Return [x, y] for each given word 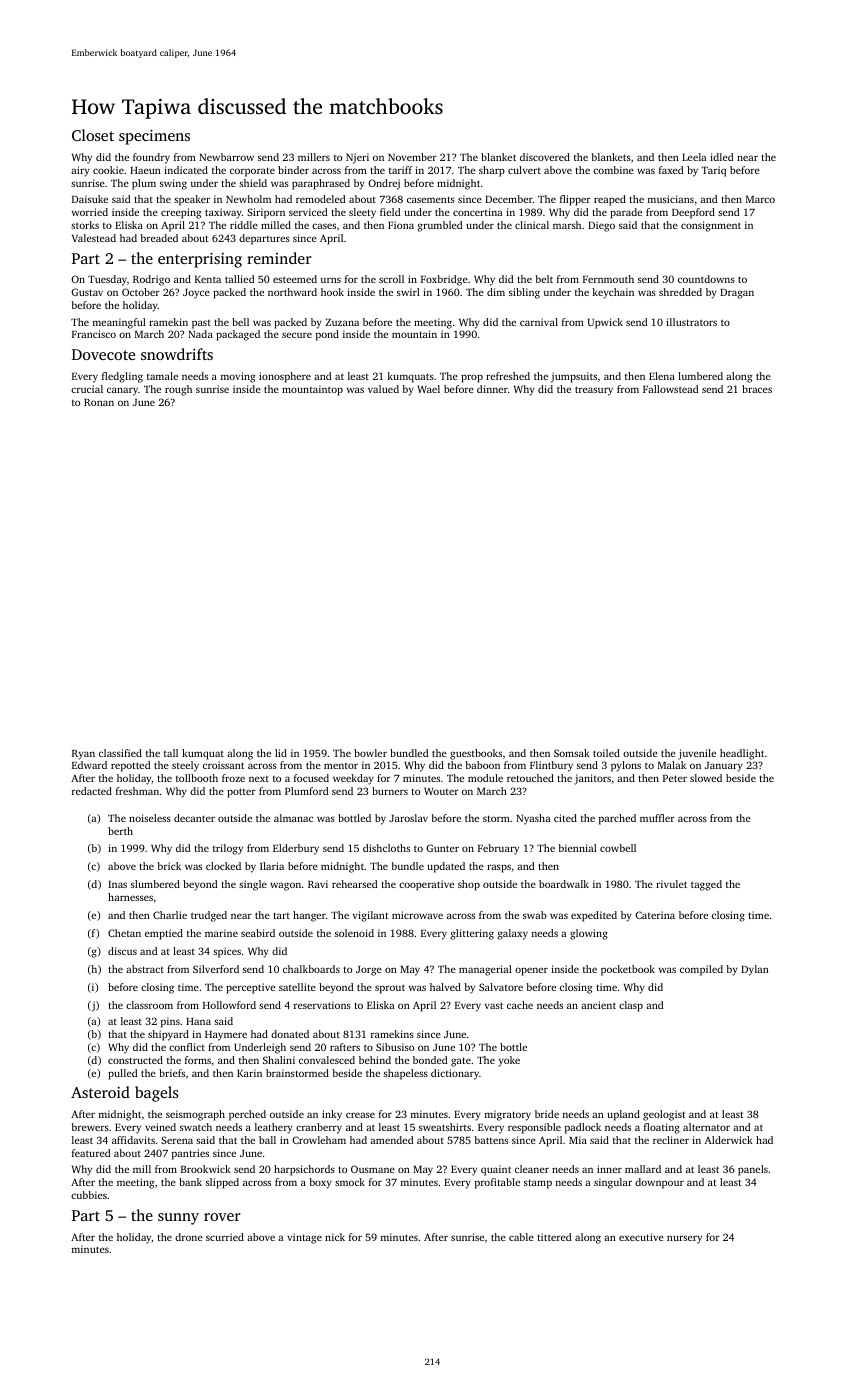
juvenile [697, 754]
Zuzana [342, 322]
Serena [177, 1140]
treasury [594, 391]
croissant [223, 765]
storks [85, 225]
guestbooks [476, 754]
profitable [497, 1183]
